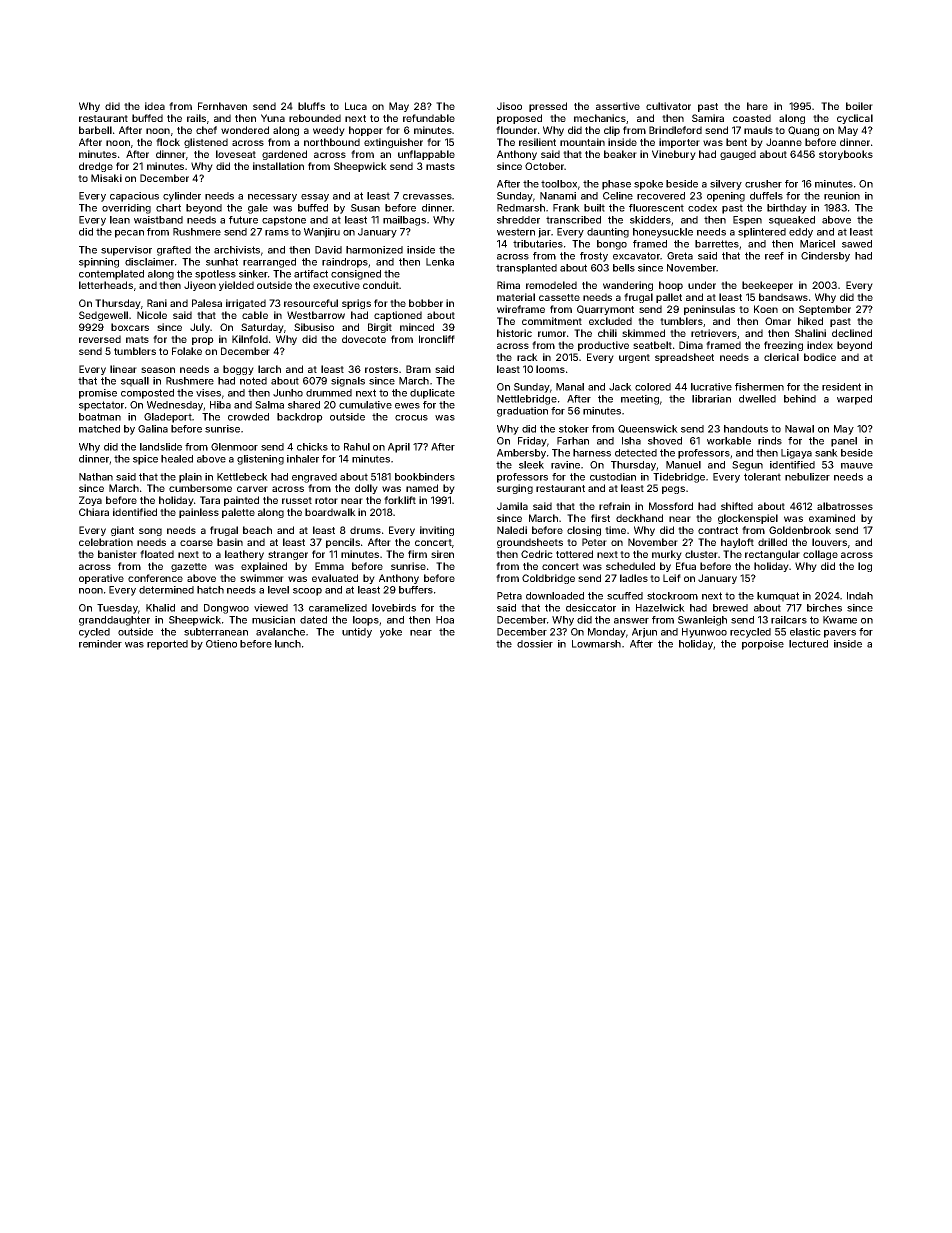 The height and width of the screenshot is (1233, 952). I want to click on Sedgewell, so click(103, 316).
